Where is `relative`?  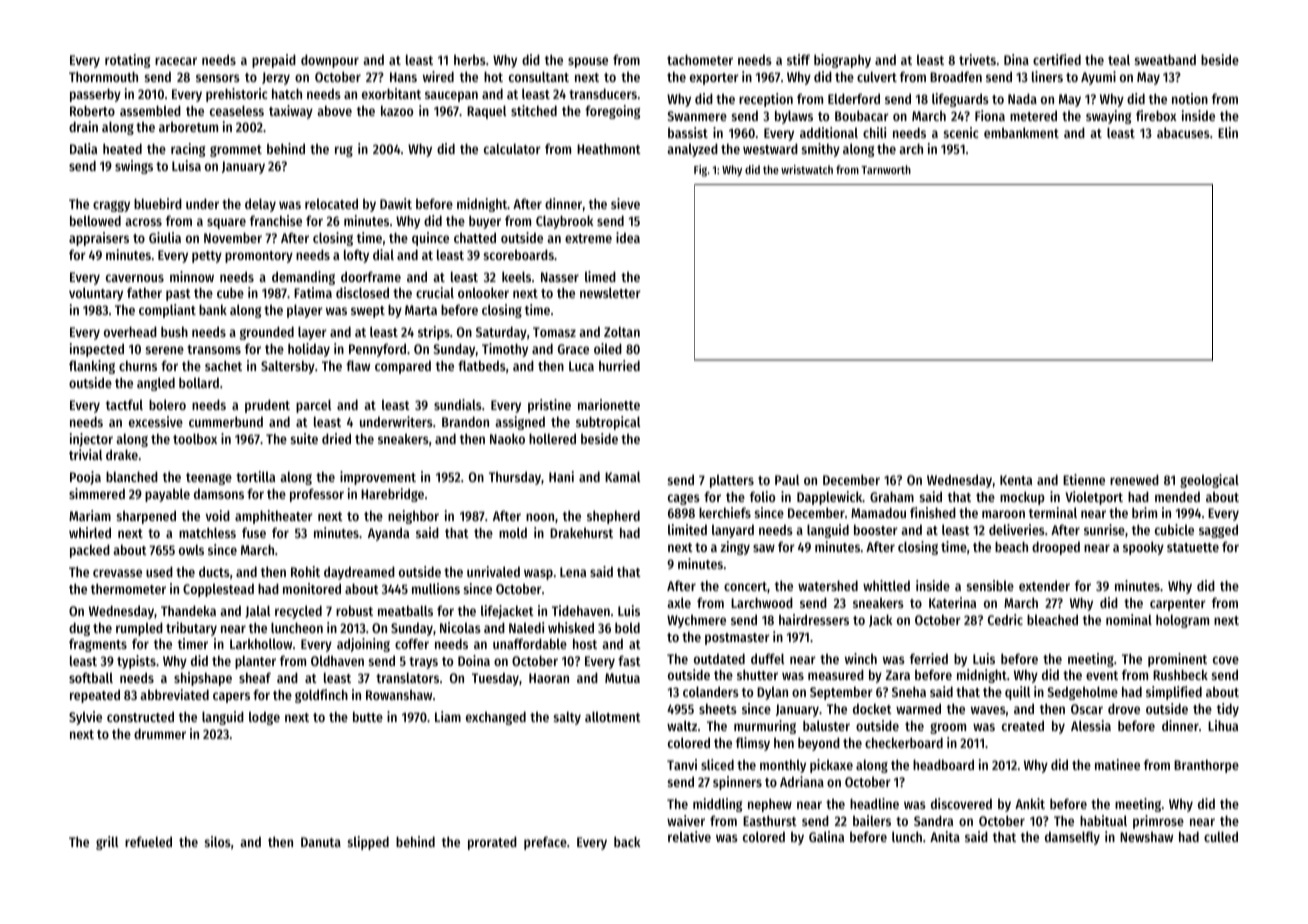 relative is located at coordinates (689, 836).
